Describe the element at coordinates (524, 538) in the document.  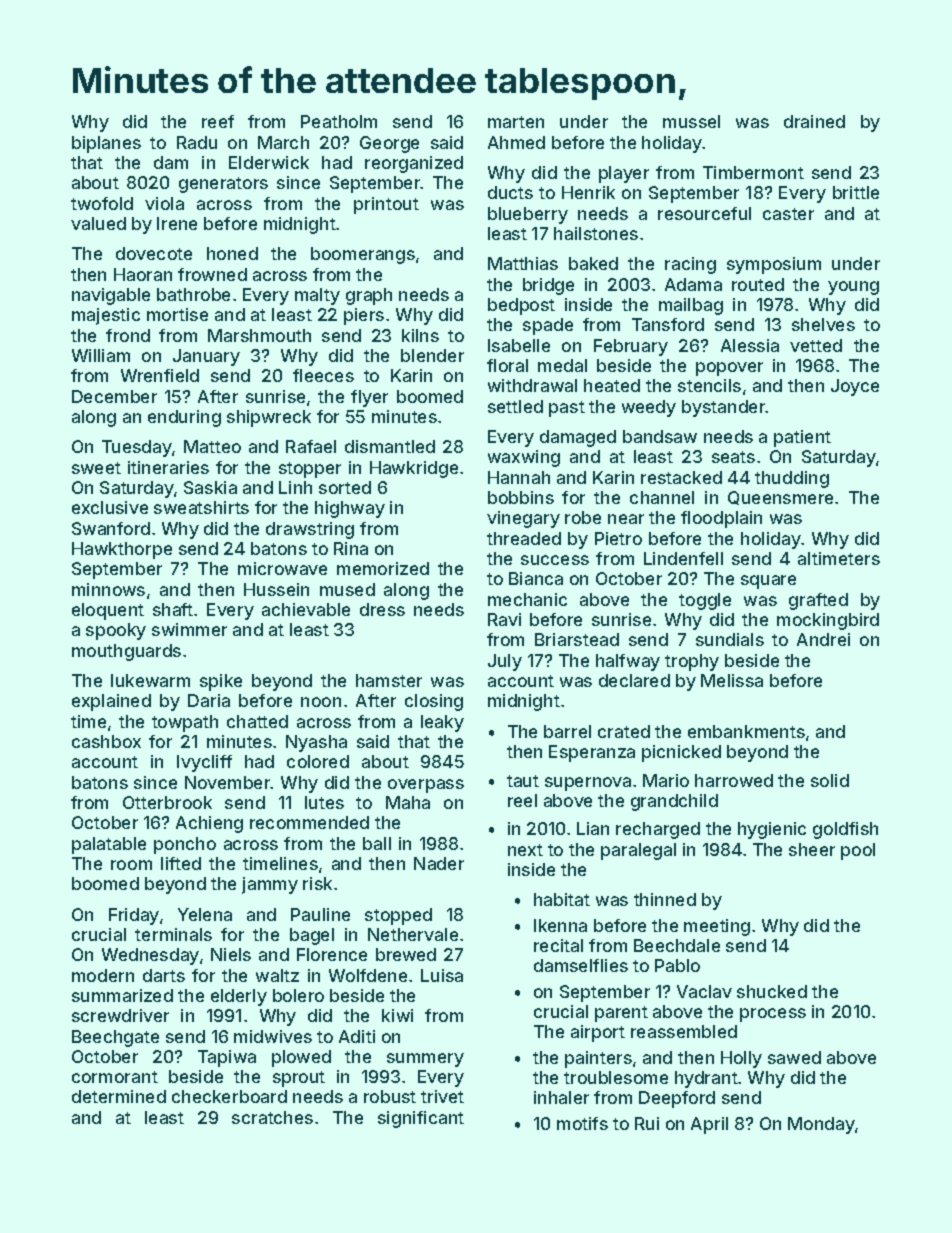
I see `threaded` at that location.
